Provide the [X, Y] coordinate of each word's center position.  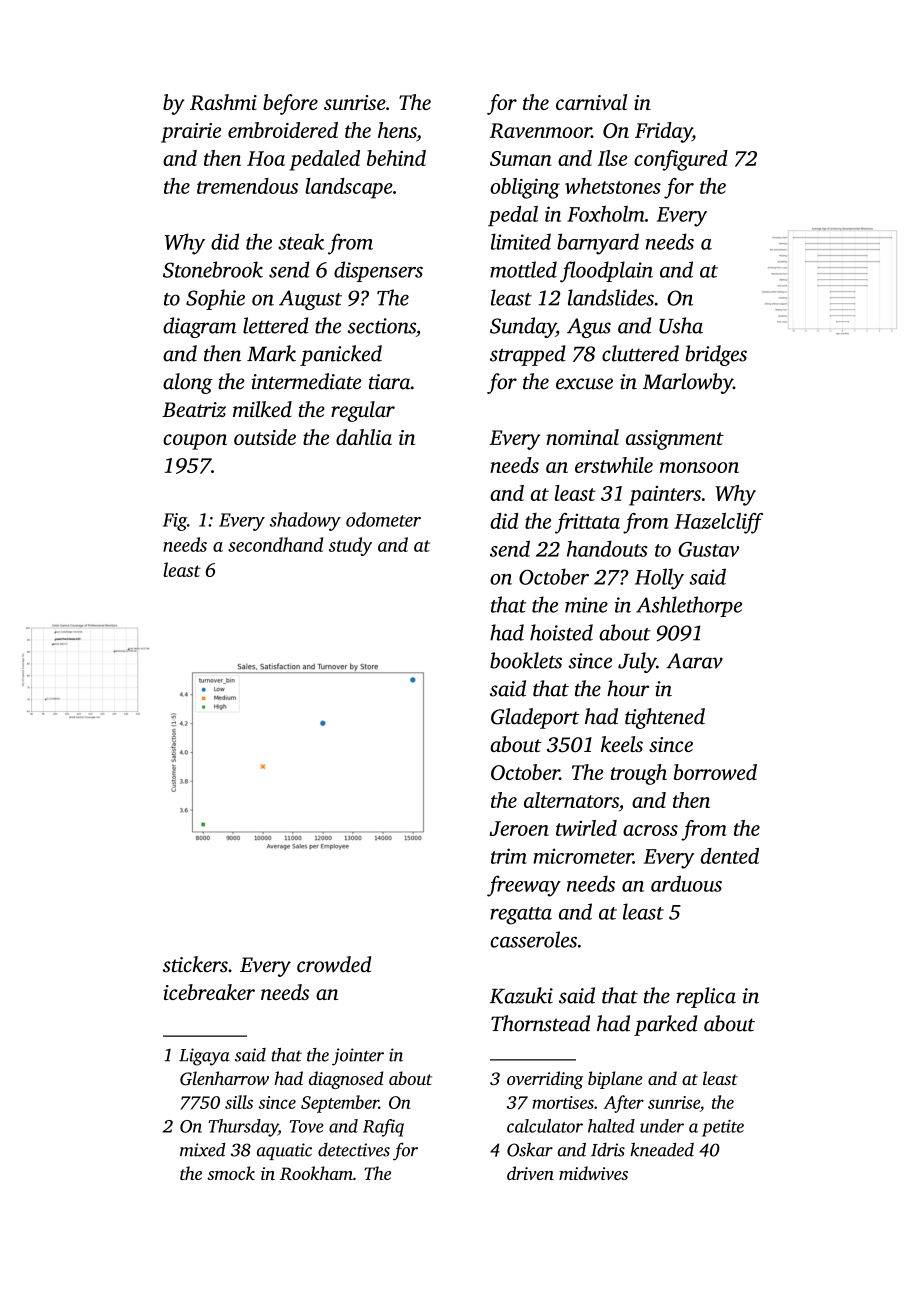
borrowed [715, 772]
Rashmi [223, 102]
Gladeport [535, 718]
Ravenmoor [541, 130]
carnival [591, 102]
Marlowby [688, 383]
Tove [307, 1126]
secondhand [275, 544]
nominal [582, 437]
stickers [195, 964]
